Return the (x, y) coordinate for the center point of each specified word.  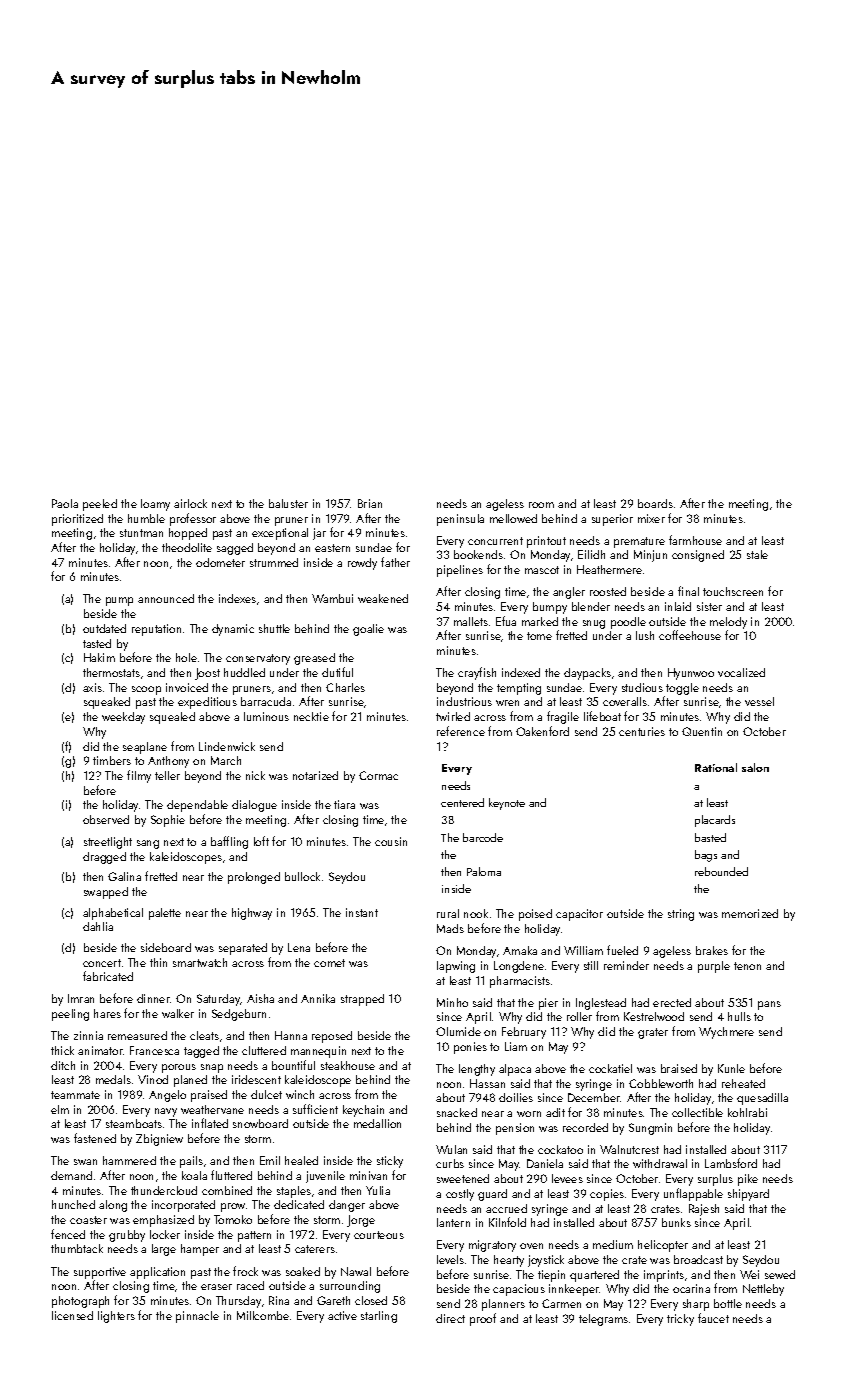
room (541, 505)
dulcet (266, 1094)
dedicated (299, 1204)
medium (613, 1244)
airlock (190, 503)
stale (757, 554)
